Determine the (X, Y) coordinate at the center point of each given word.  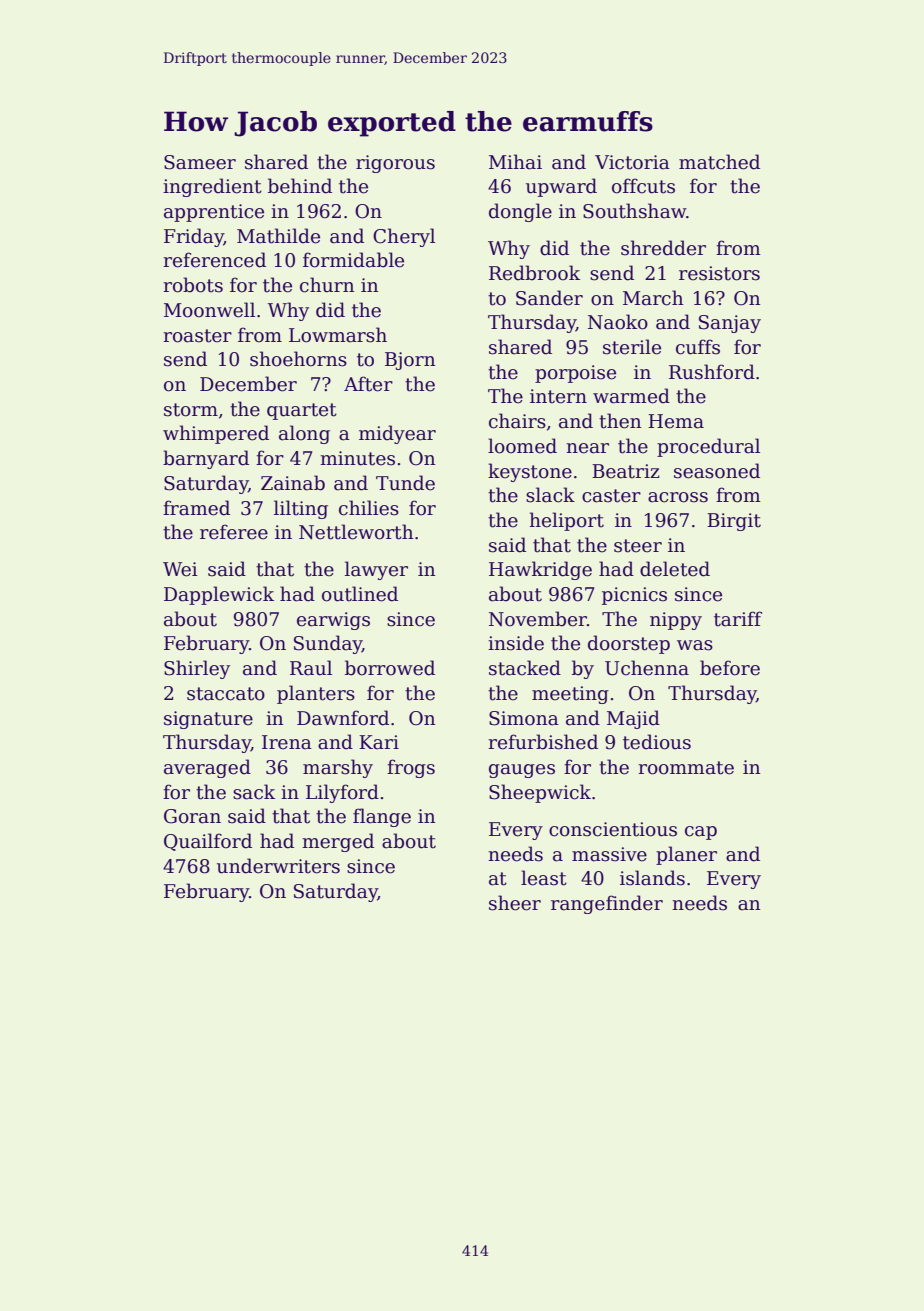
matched (719, 162)
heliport (566, 521)
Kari (379, 742)
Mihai (515, 162)
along (304, 434)
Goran (192, 816)
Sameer (200, 162)
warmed (631, 396)
